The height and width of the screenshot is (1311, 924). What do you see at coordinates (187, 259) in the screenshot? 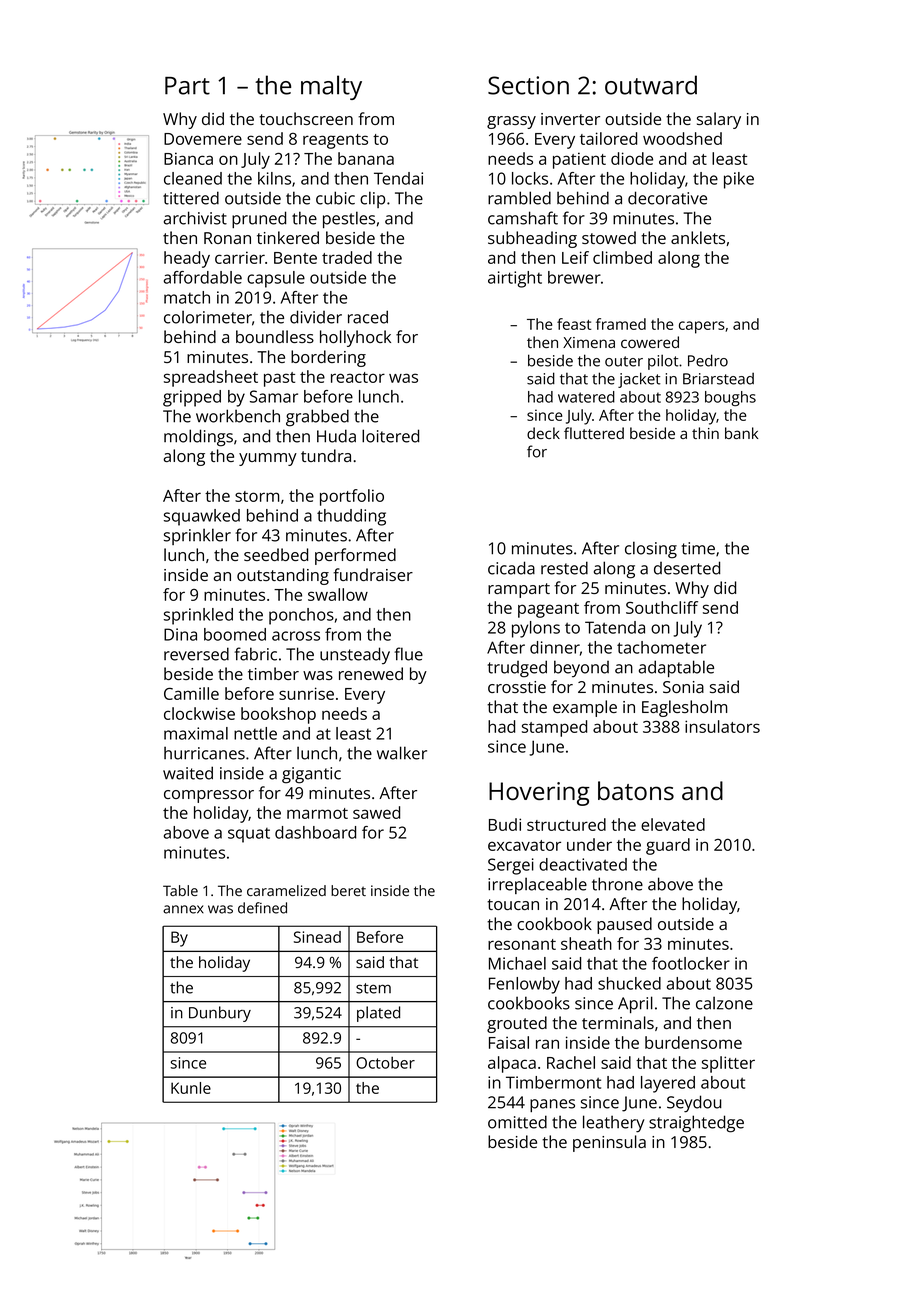
I see `heady` at bounding box center [187, 259].
